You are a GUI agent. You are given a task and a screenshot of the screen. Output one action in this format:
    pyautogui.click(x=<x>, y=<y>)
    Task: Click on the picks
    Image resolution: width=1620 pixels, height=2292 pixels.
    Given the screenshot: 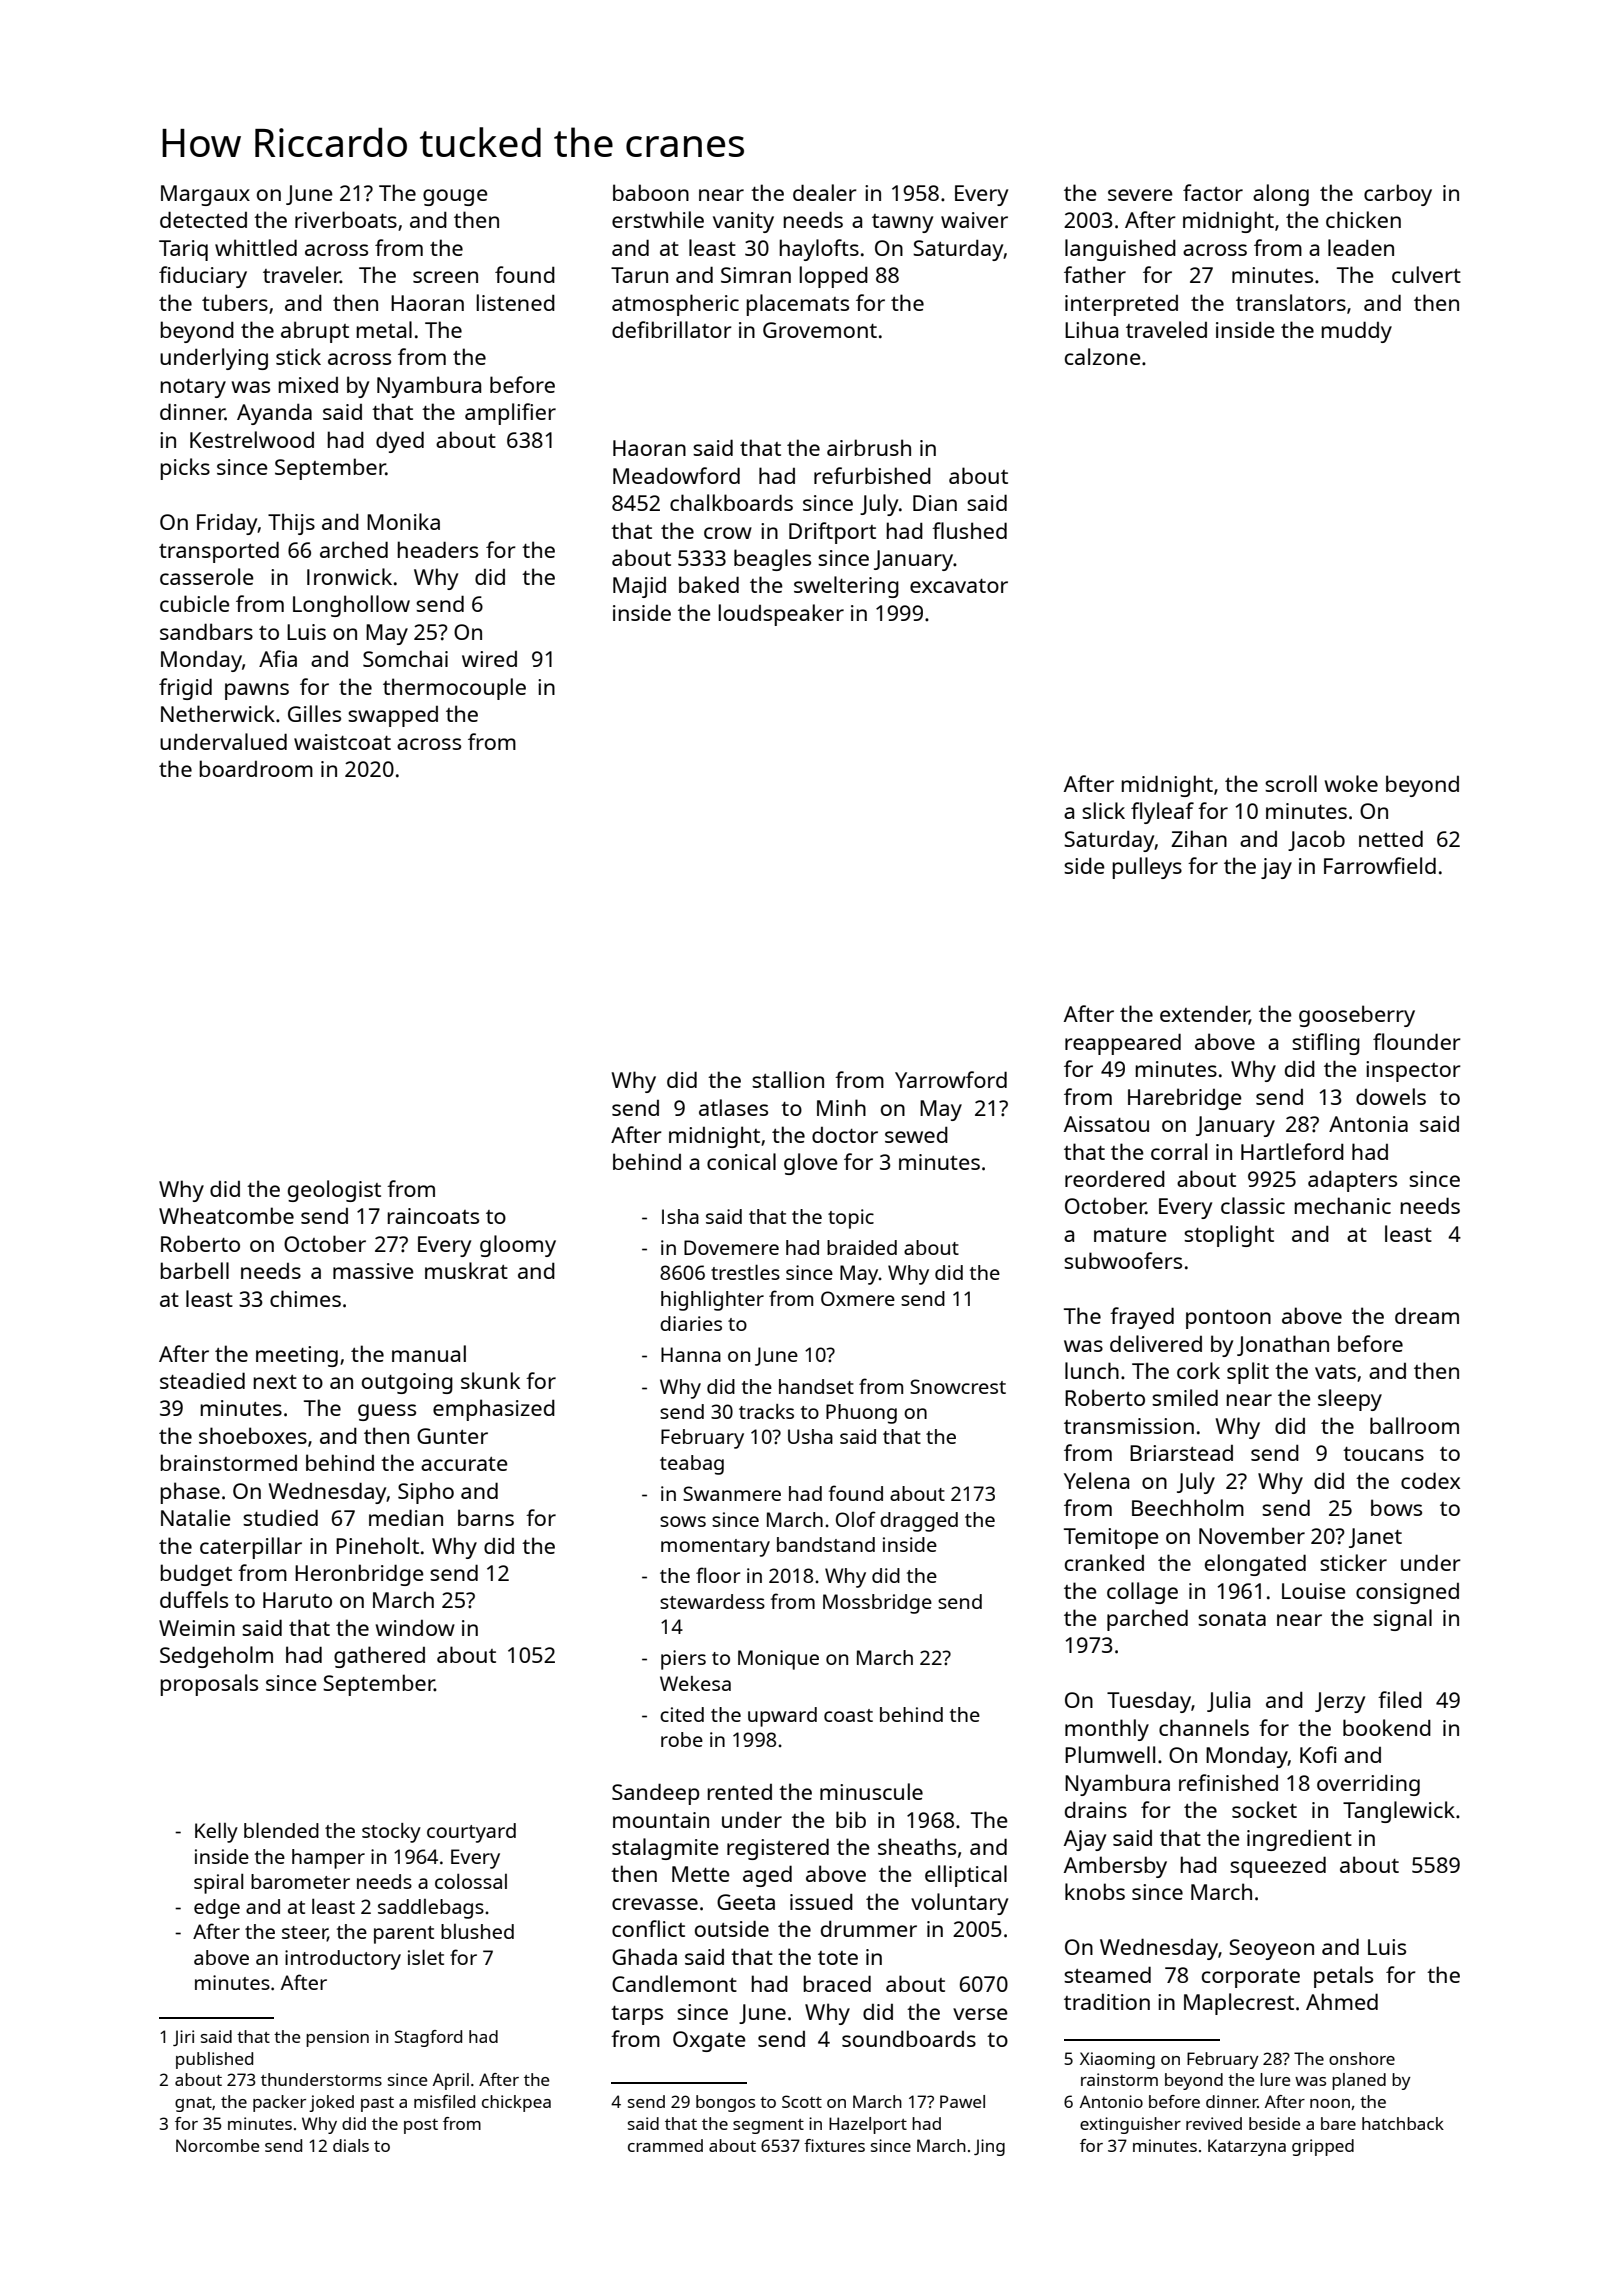 What is the action you would take?
    pyautogui.click(x=185, y=469)
